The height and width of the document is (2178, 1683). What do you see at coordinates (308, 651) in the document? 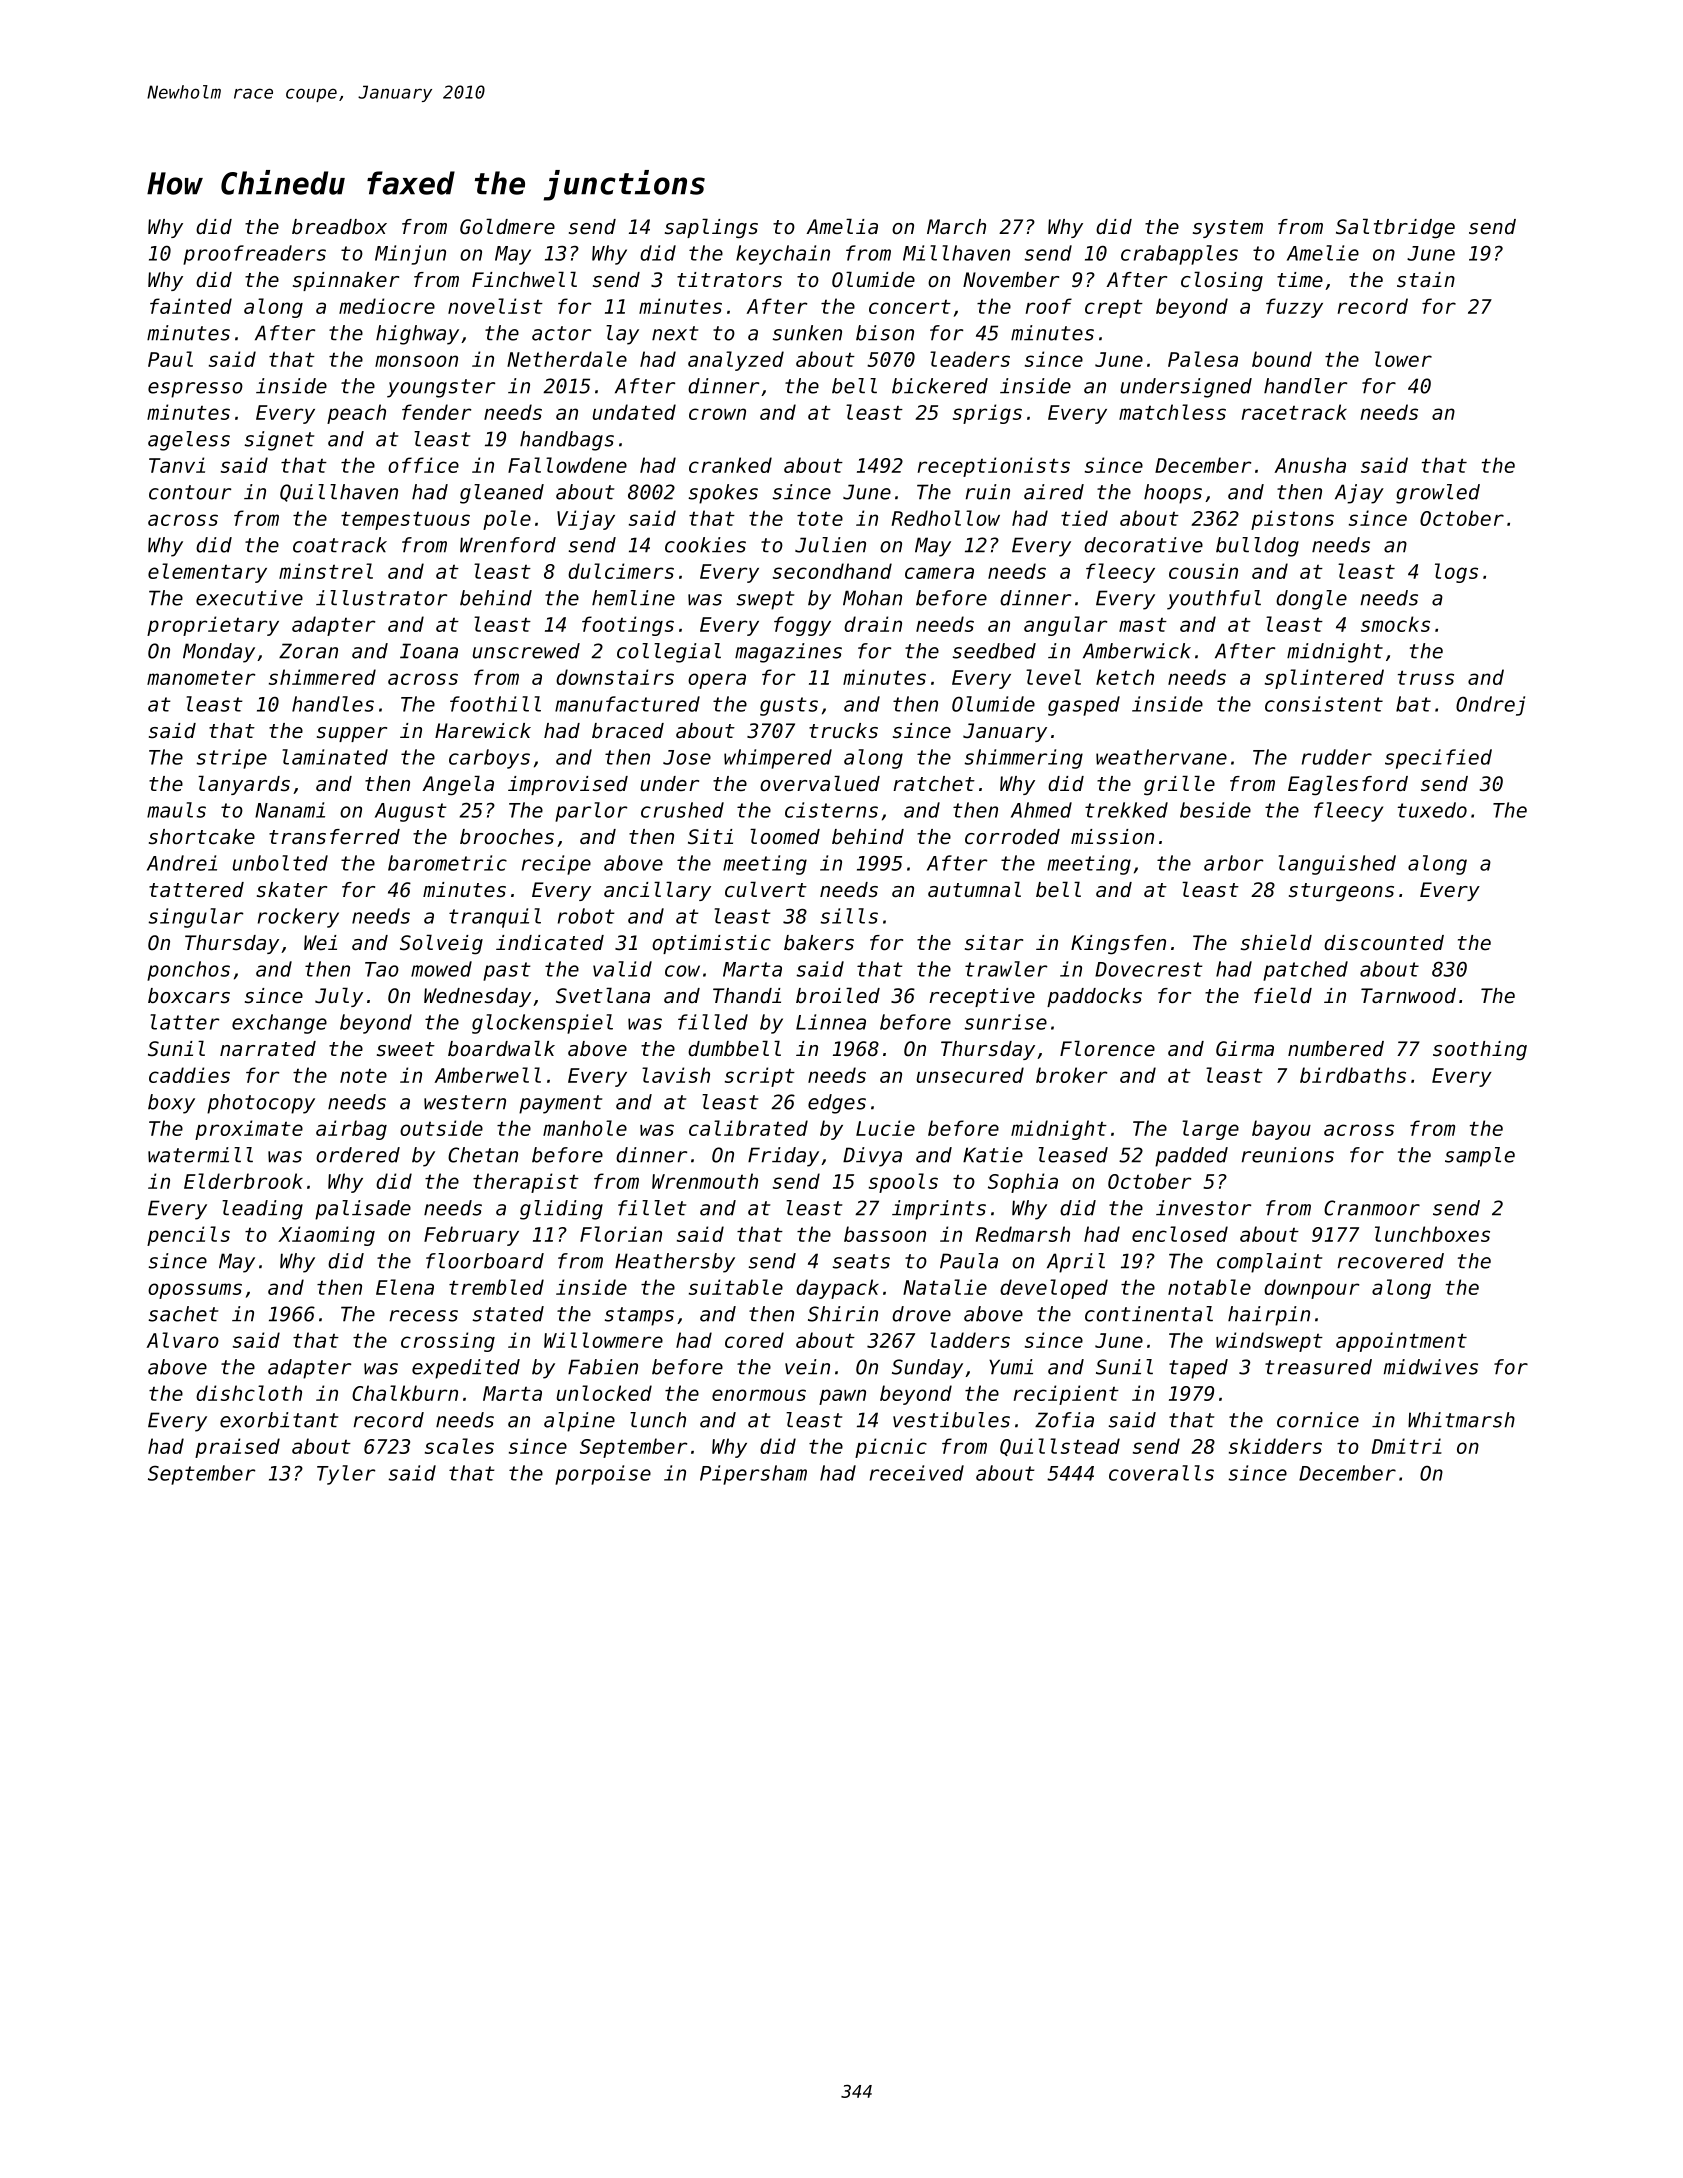
I see `Zoran` at bounding box center [308, 651].
